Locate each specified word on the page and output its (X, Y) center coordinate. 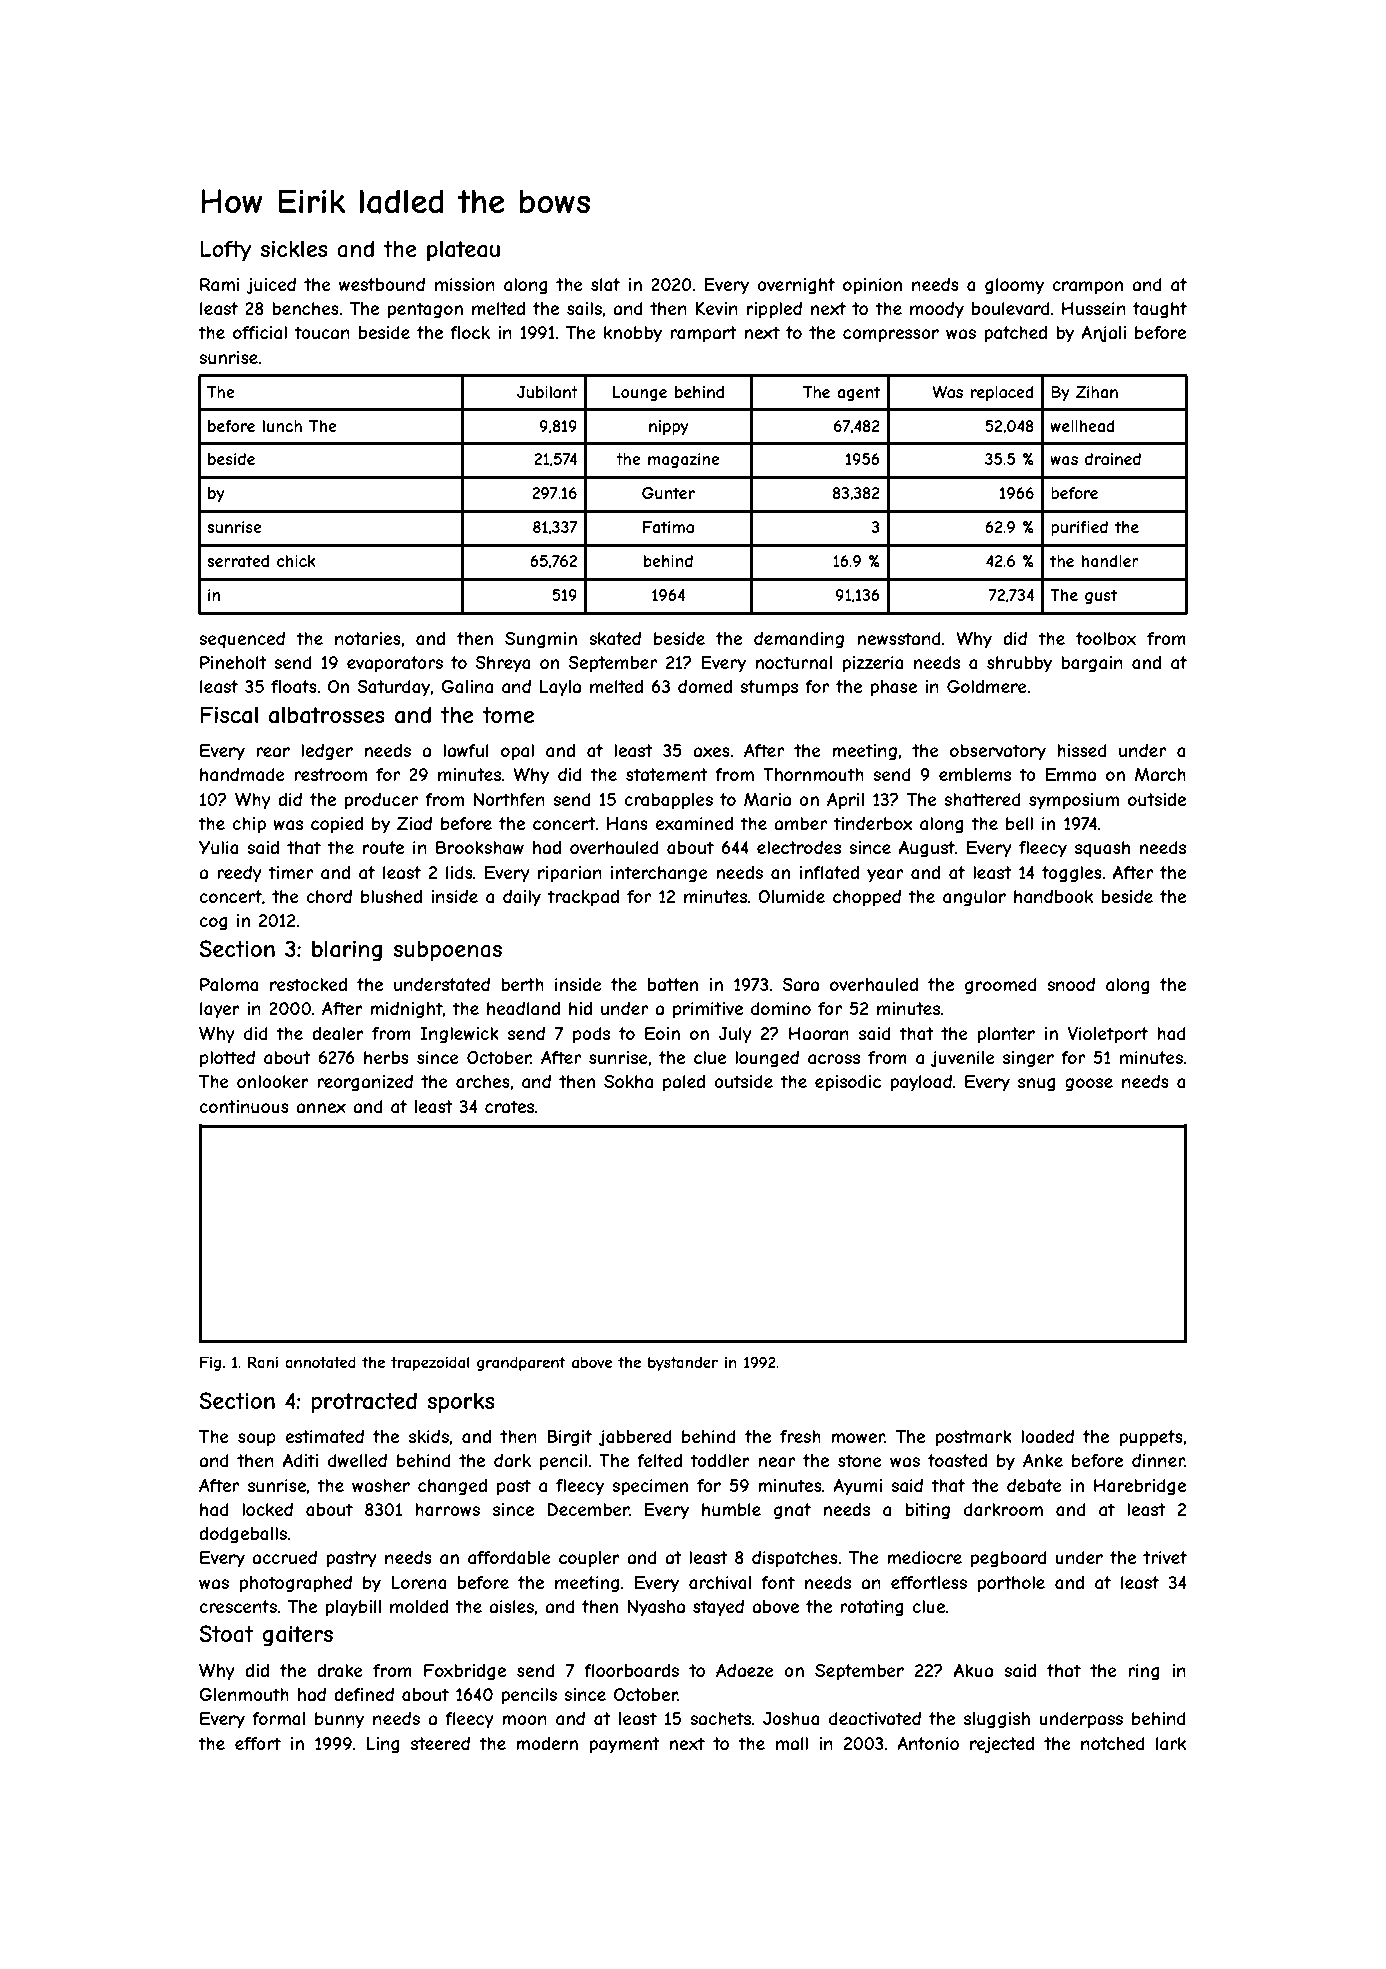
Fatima (668, 527)
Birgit (569, 1438)
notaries (368, 638)
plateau (463, 251)
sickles (294, 248)
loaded (1047, 1436)
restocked (308, 984)
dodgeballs (243, 1535)
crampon (1087, 288)
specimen (650, 1487)
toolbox (1106, 638)
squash (1102, 849)
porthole (1011, 1584)
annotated (320, 1362)
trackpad (583, 898)
